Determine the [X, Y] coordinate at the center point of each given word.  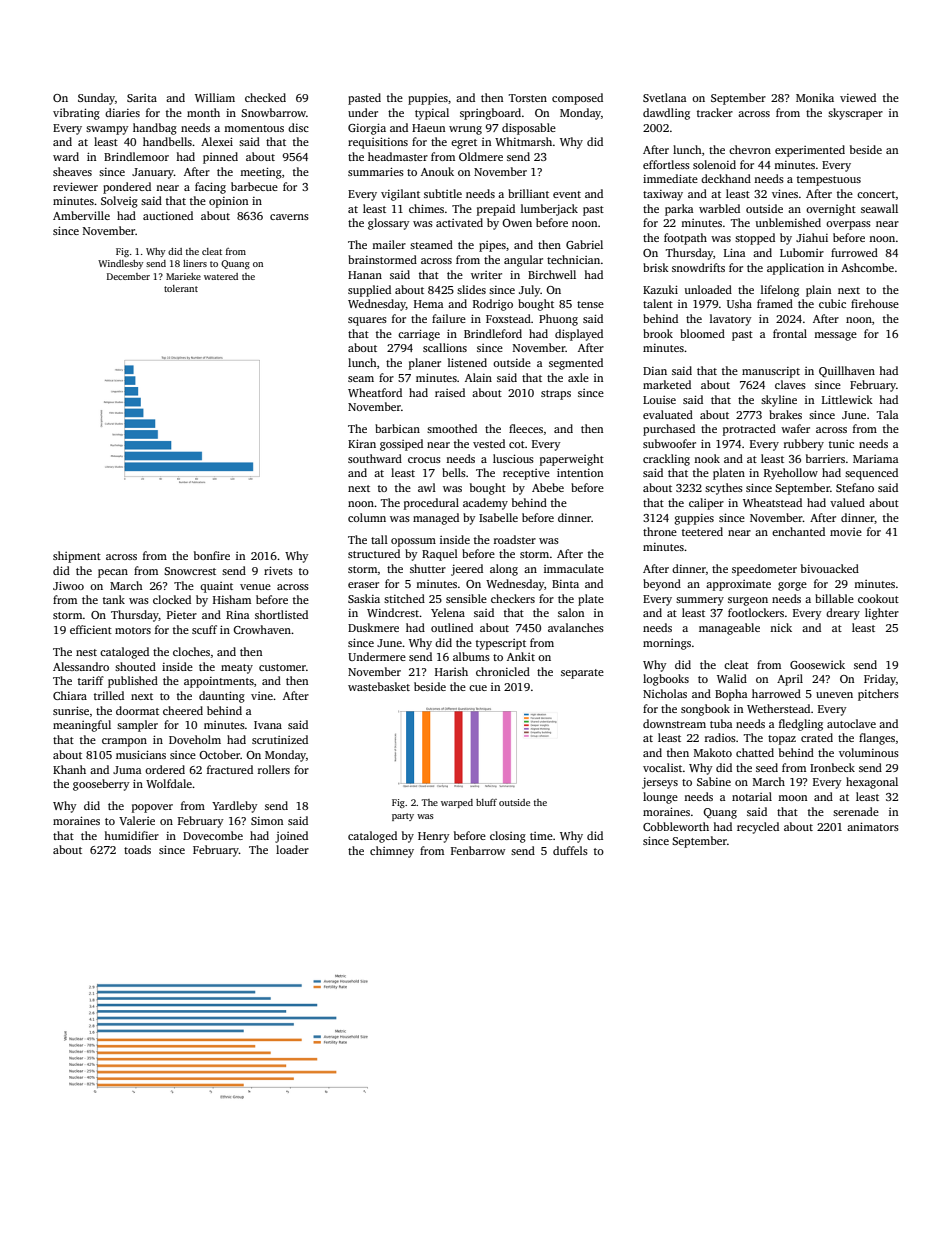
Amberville [81, 215]
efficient [91, 629]
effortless [666, 164]
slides [471, 289]
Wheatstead [772, 502]
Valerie [137, 820]
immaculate [574, 568]
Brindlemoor [136, 156]
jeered [467, 570]
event [567, 194]
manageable [729, 629]
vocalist [662, 767]
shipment [77, 557]
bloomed [702, 333]
